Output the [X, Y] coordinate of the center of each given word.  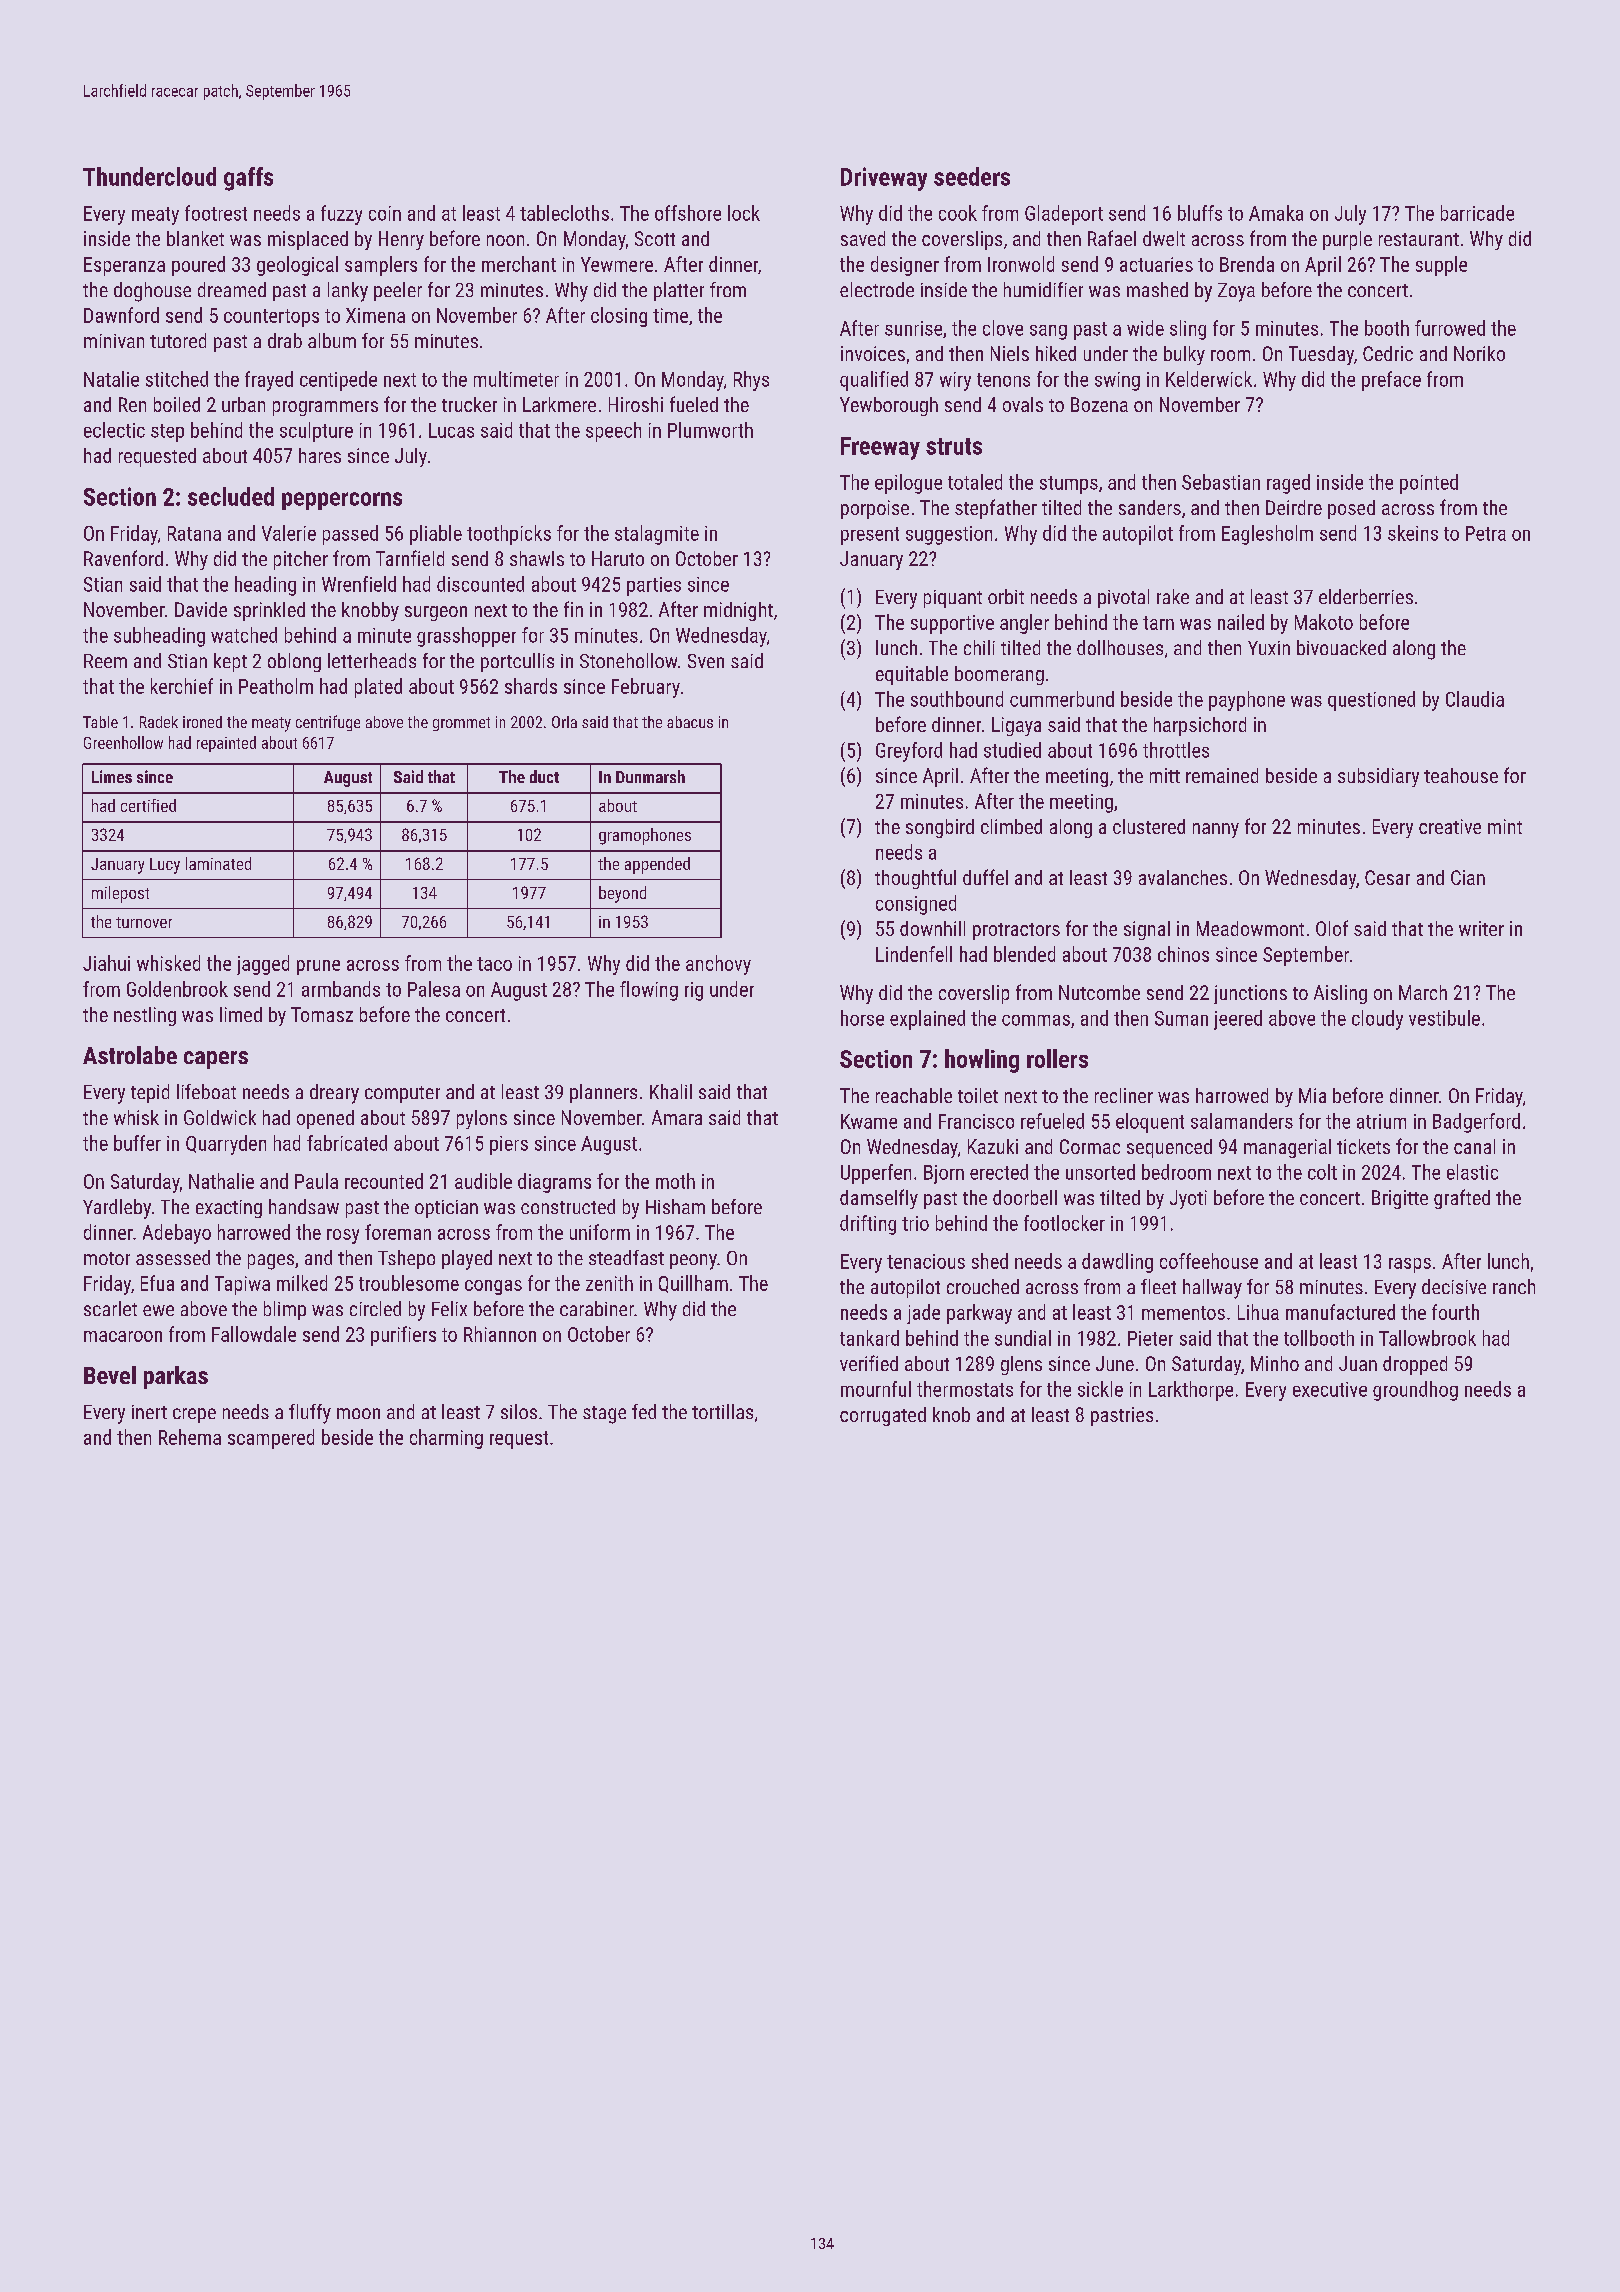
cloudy [1377, 1020]
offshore [688, 213]
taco [494, 964]
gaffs [248, 179]
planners [603, 1093]
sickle [1100, 1389]
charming [446, 1439]
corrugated [883, 1416]
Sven [706, 661]
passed [350, 535]
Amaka [1276, 213]
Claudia [1475, 699]
